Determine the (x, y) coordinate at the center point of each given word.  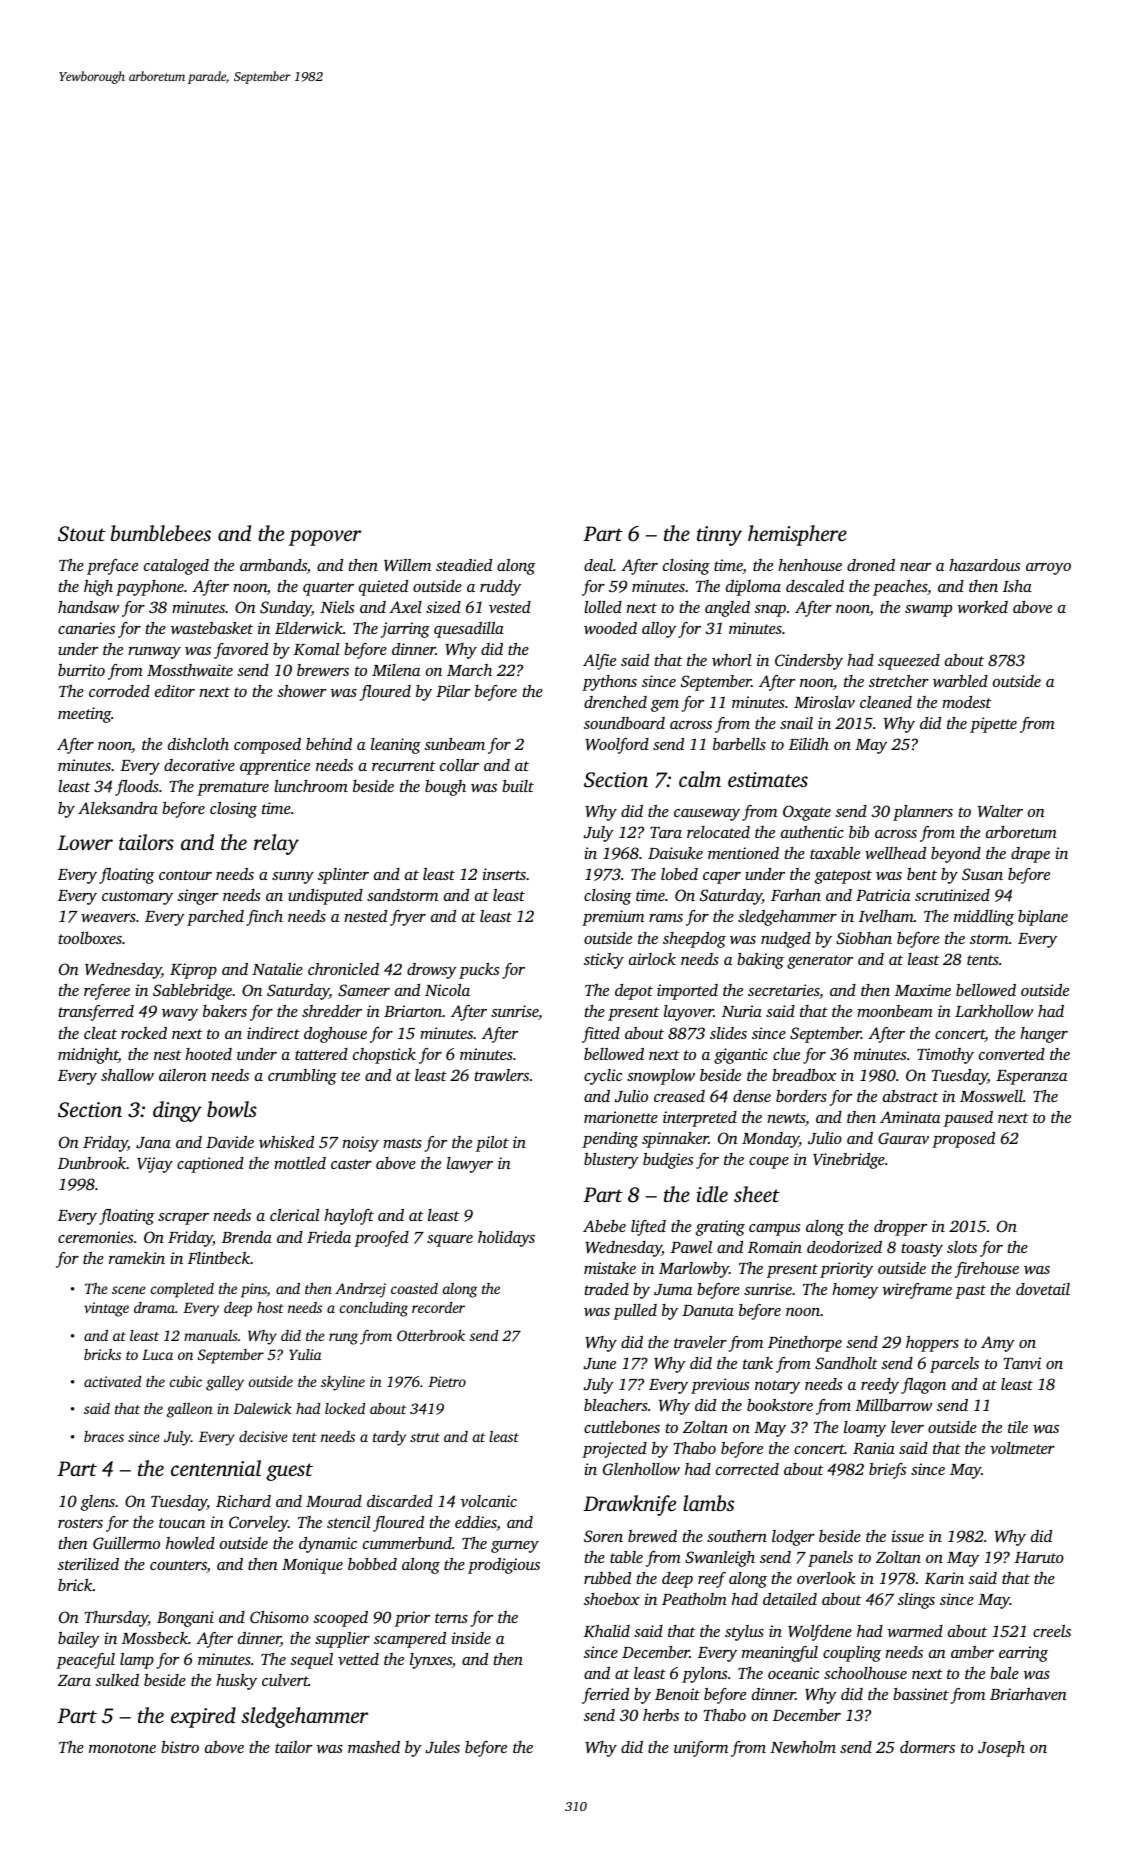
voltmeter (1022, 1448)
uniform (701, 1749)
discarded (400, 1501)
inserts (504, 874)
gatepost (843, 877)
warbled (960, 681)
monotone (122, 1748)
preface (112, 567)
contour (185, 875)
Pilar (453, 691)
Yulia (305, 1354)
